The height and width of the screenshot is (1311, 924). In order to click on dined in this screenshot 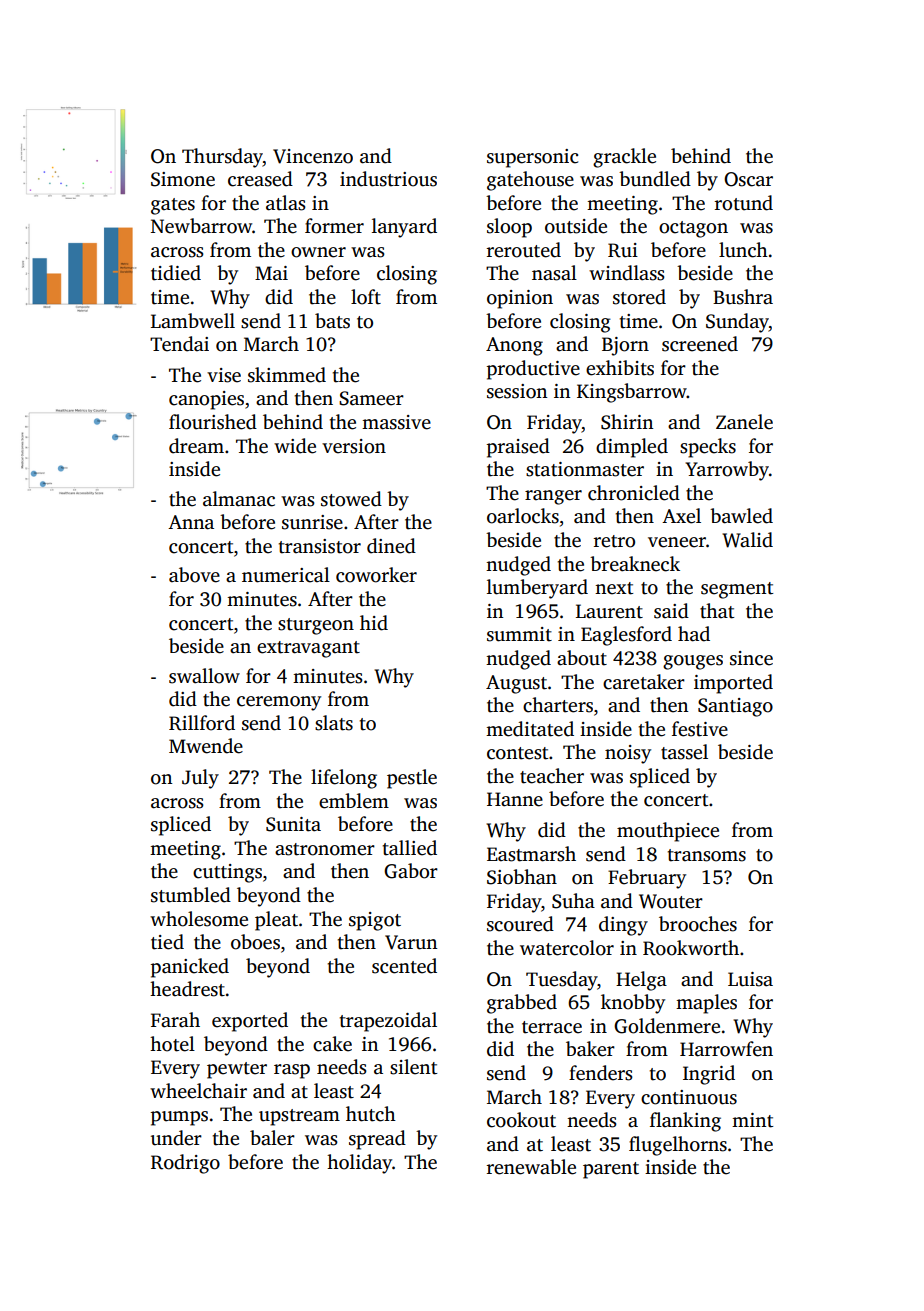, I will do `click(391, 546)`.
